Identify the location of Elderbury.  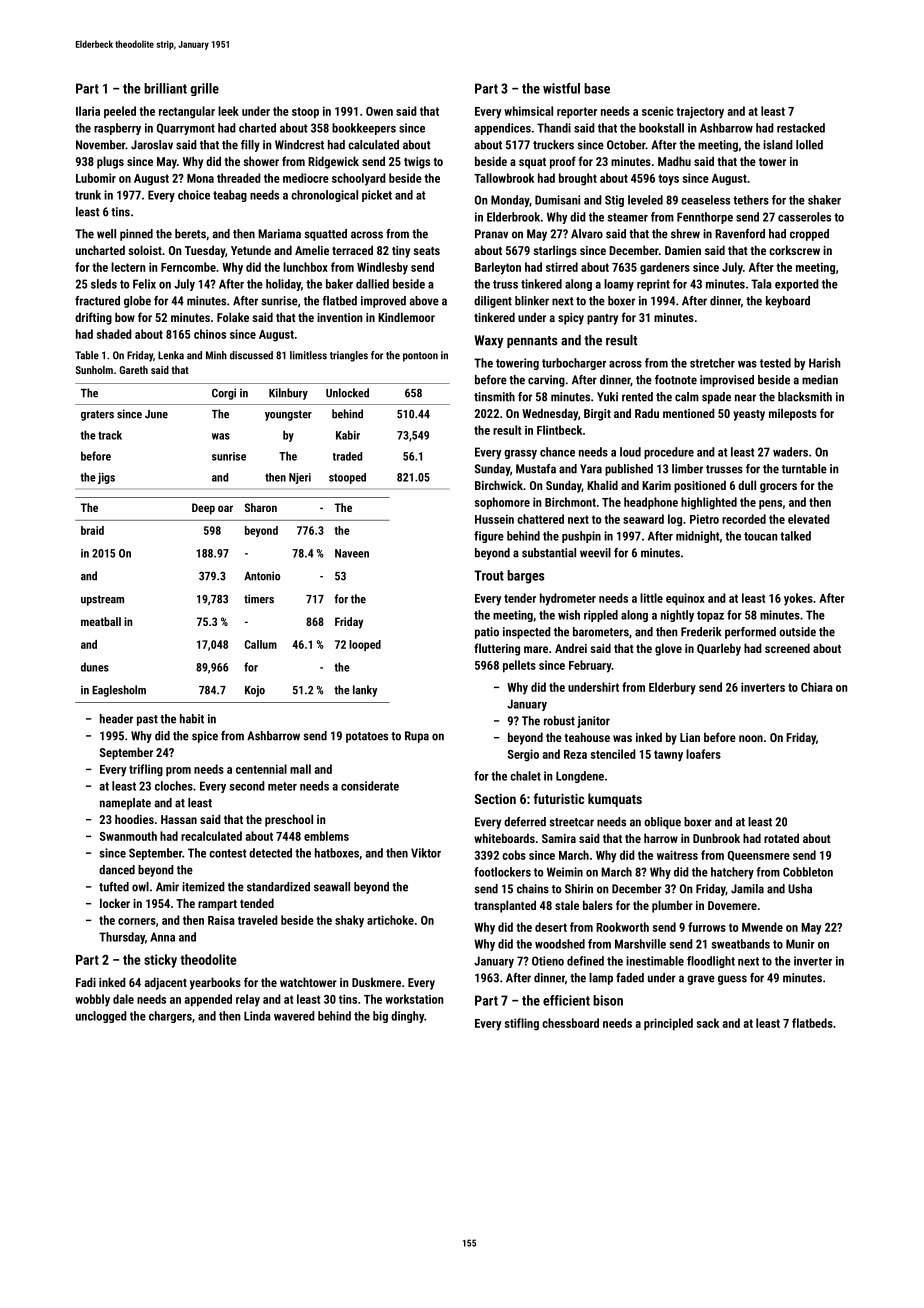
(672, 688).
